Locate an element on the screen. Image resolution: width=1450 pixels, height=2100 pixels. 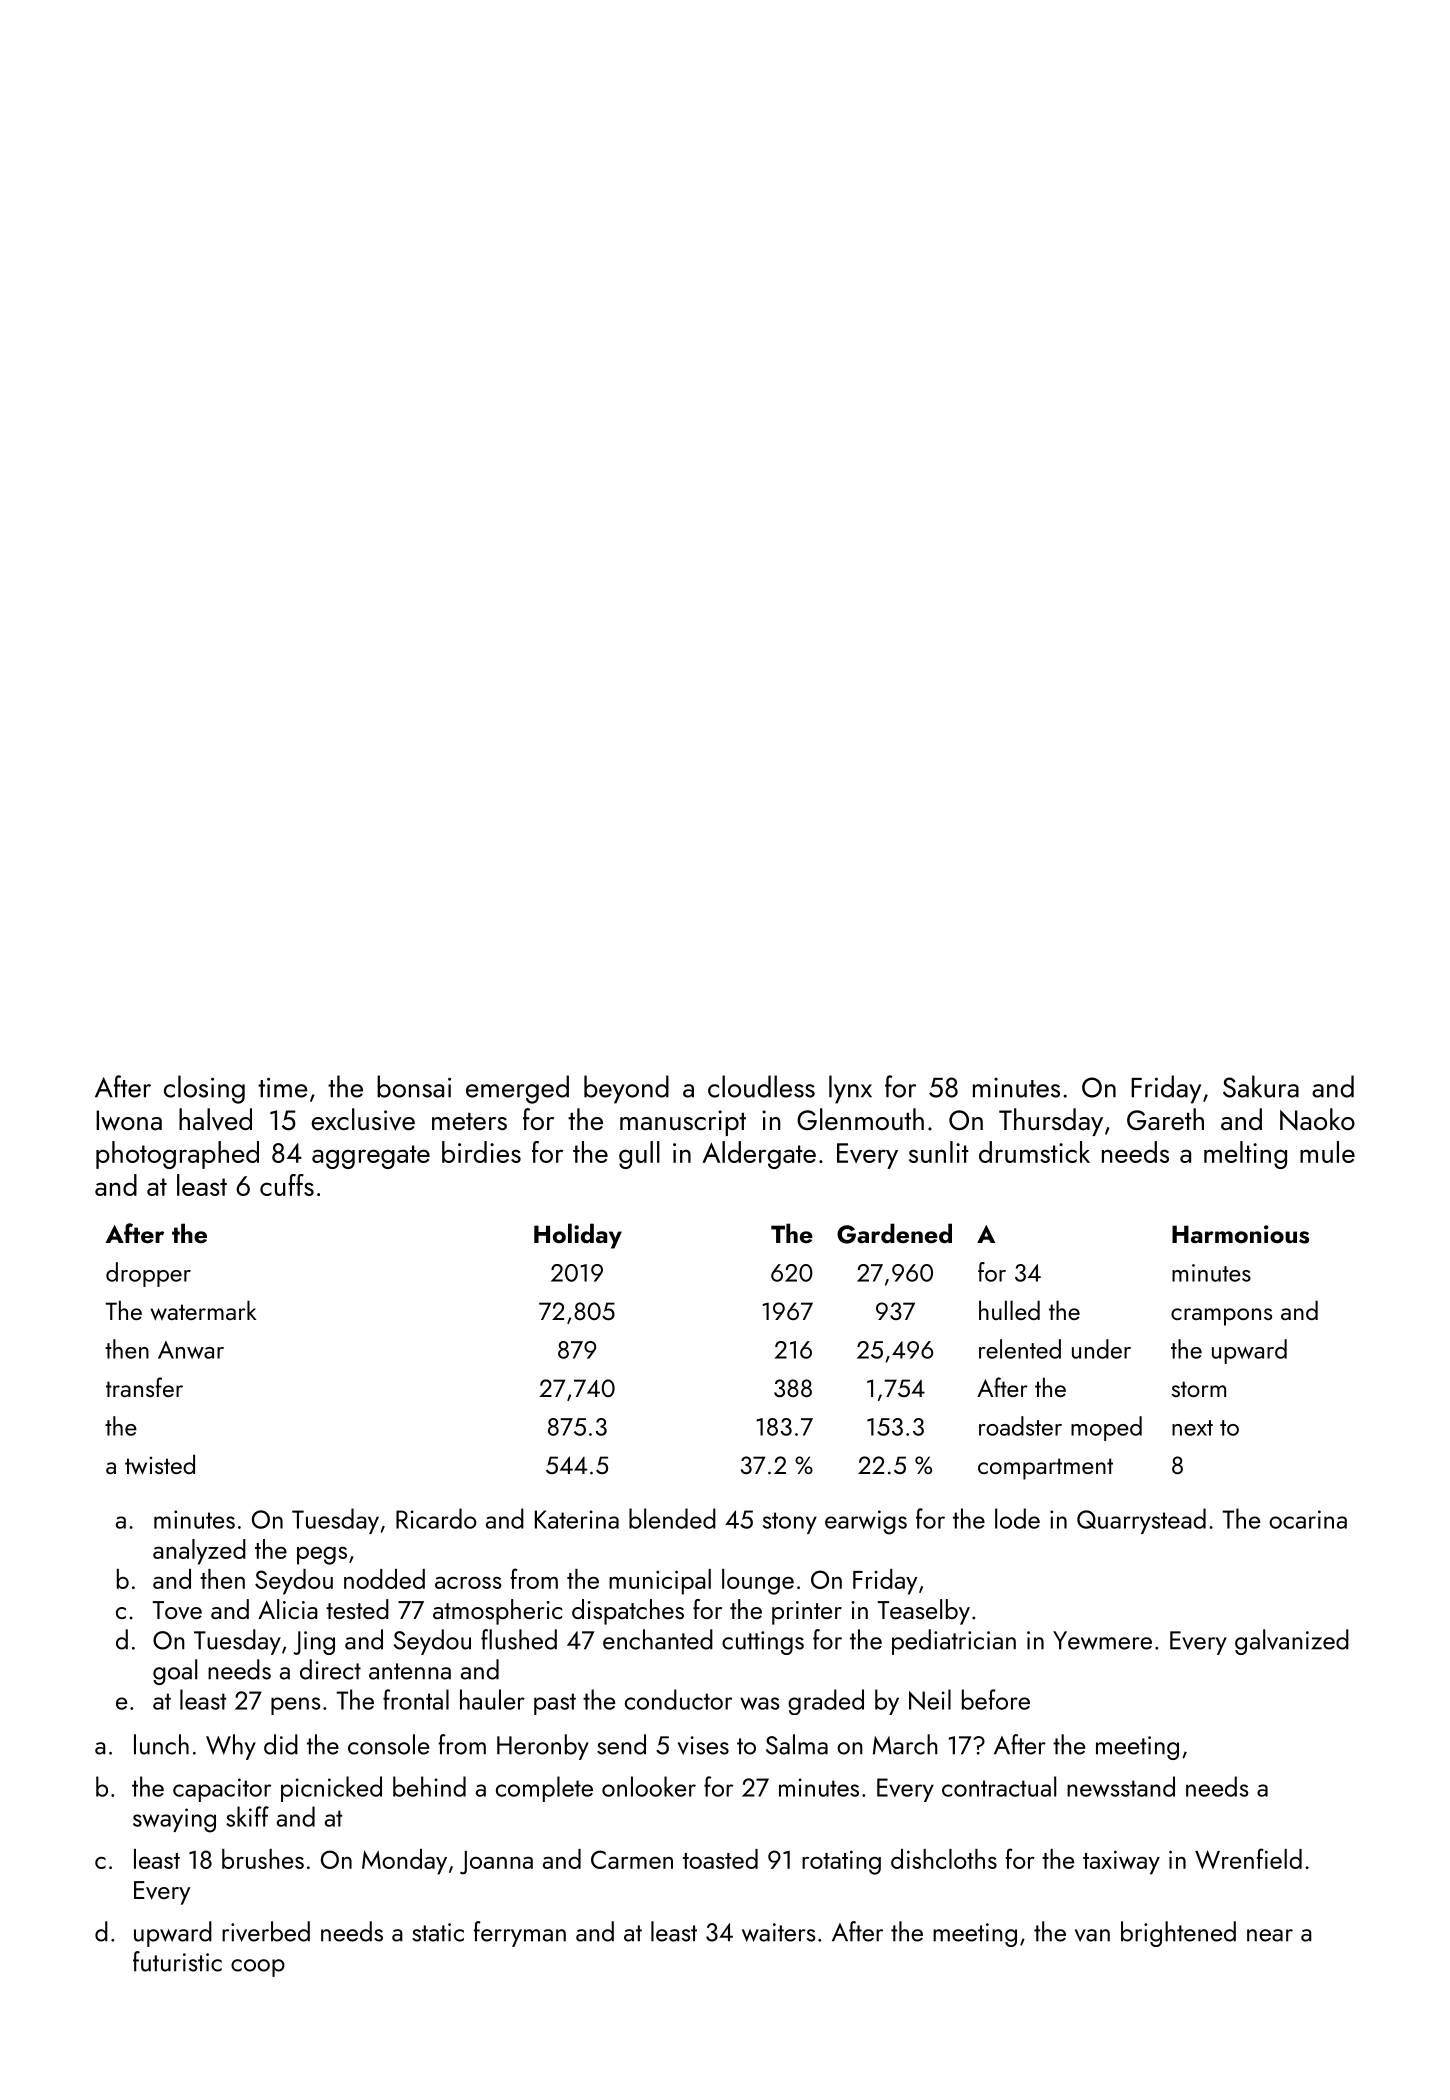
futuristic is located at coordinates (177, 1961).
